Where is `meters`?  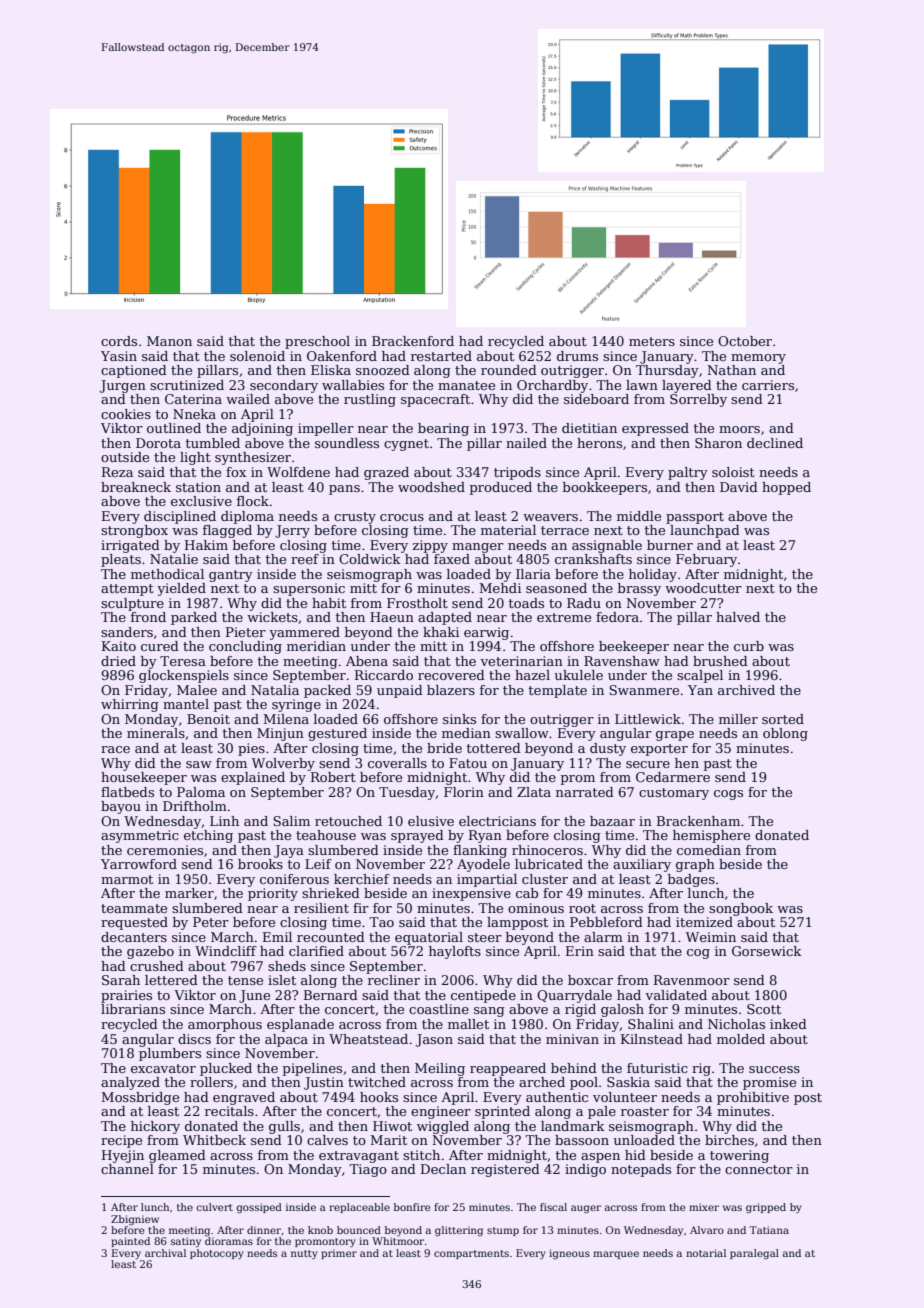
meters is located at coordinates (652, 341).
